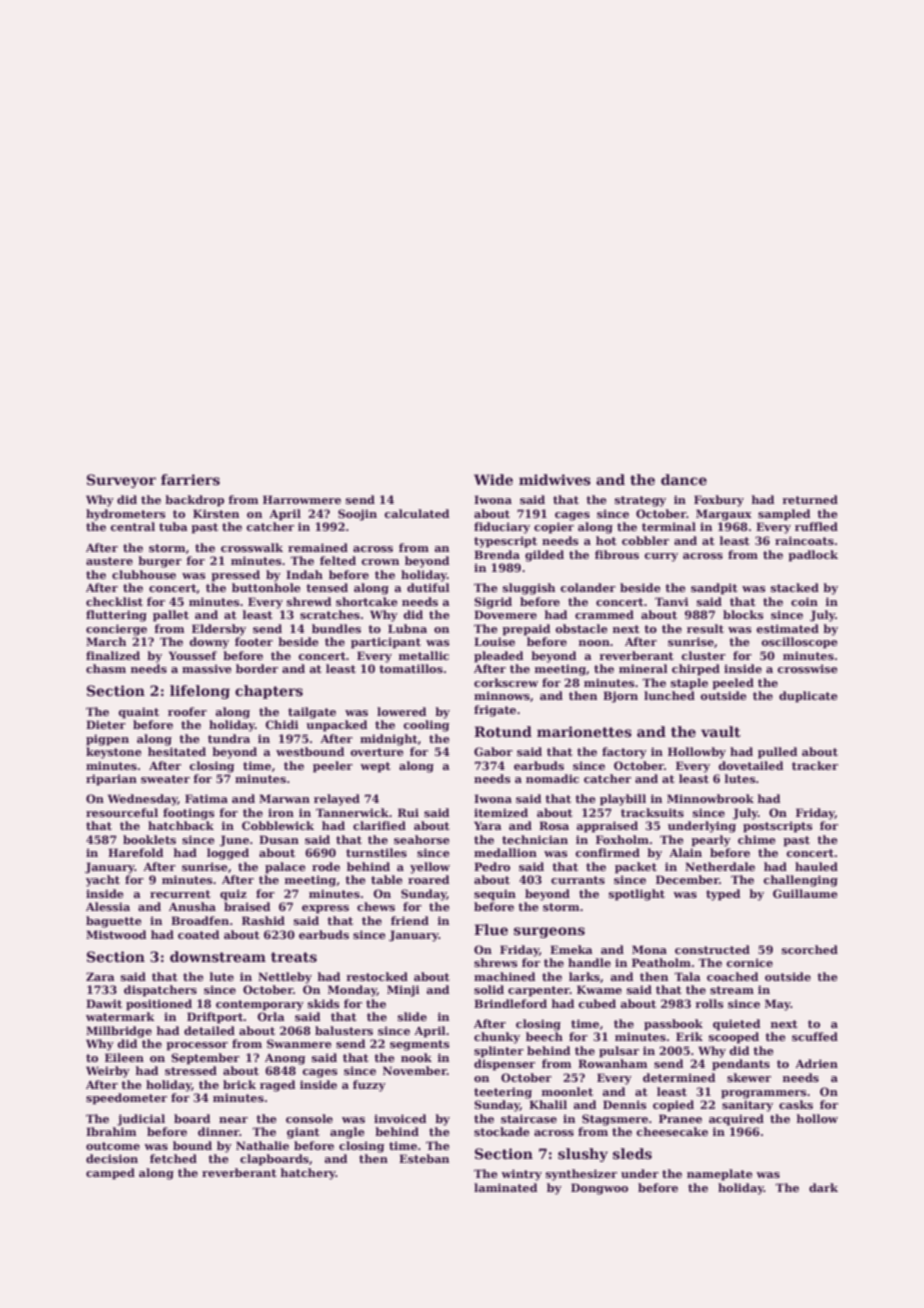  Describe the element at coordinates (113, 655) in the screenshot. I see `finalized` at that location.
